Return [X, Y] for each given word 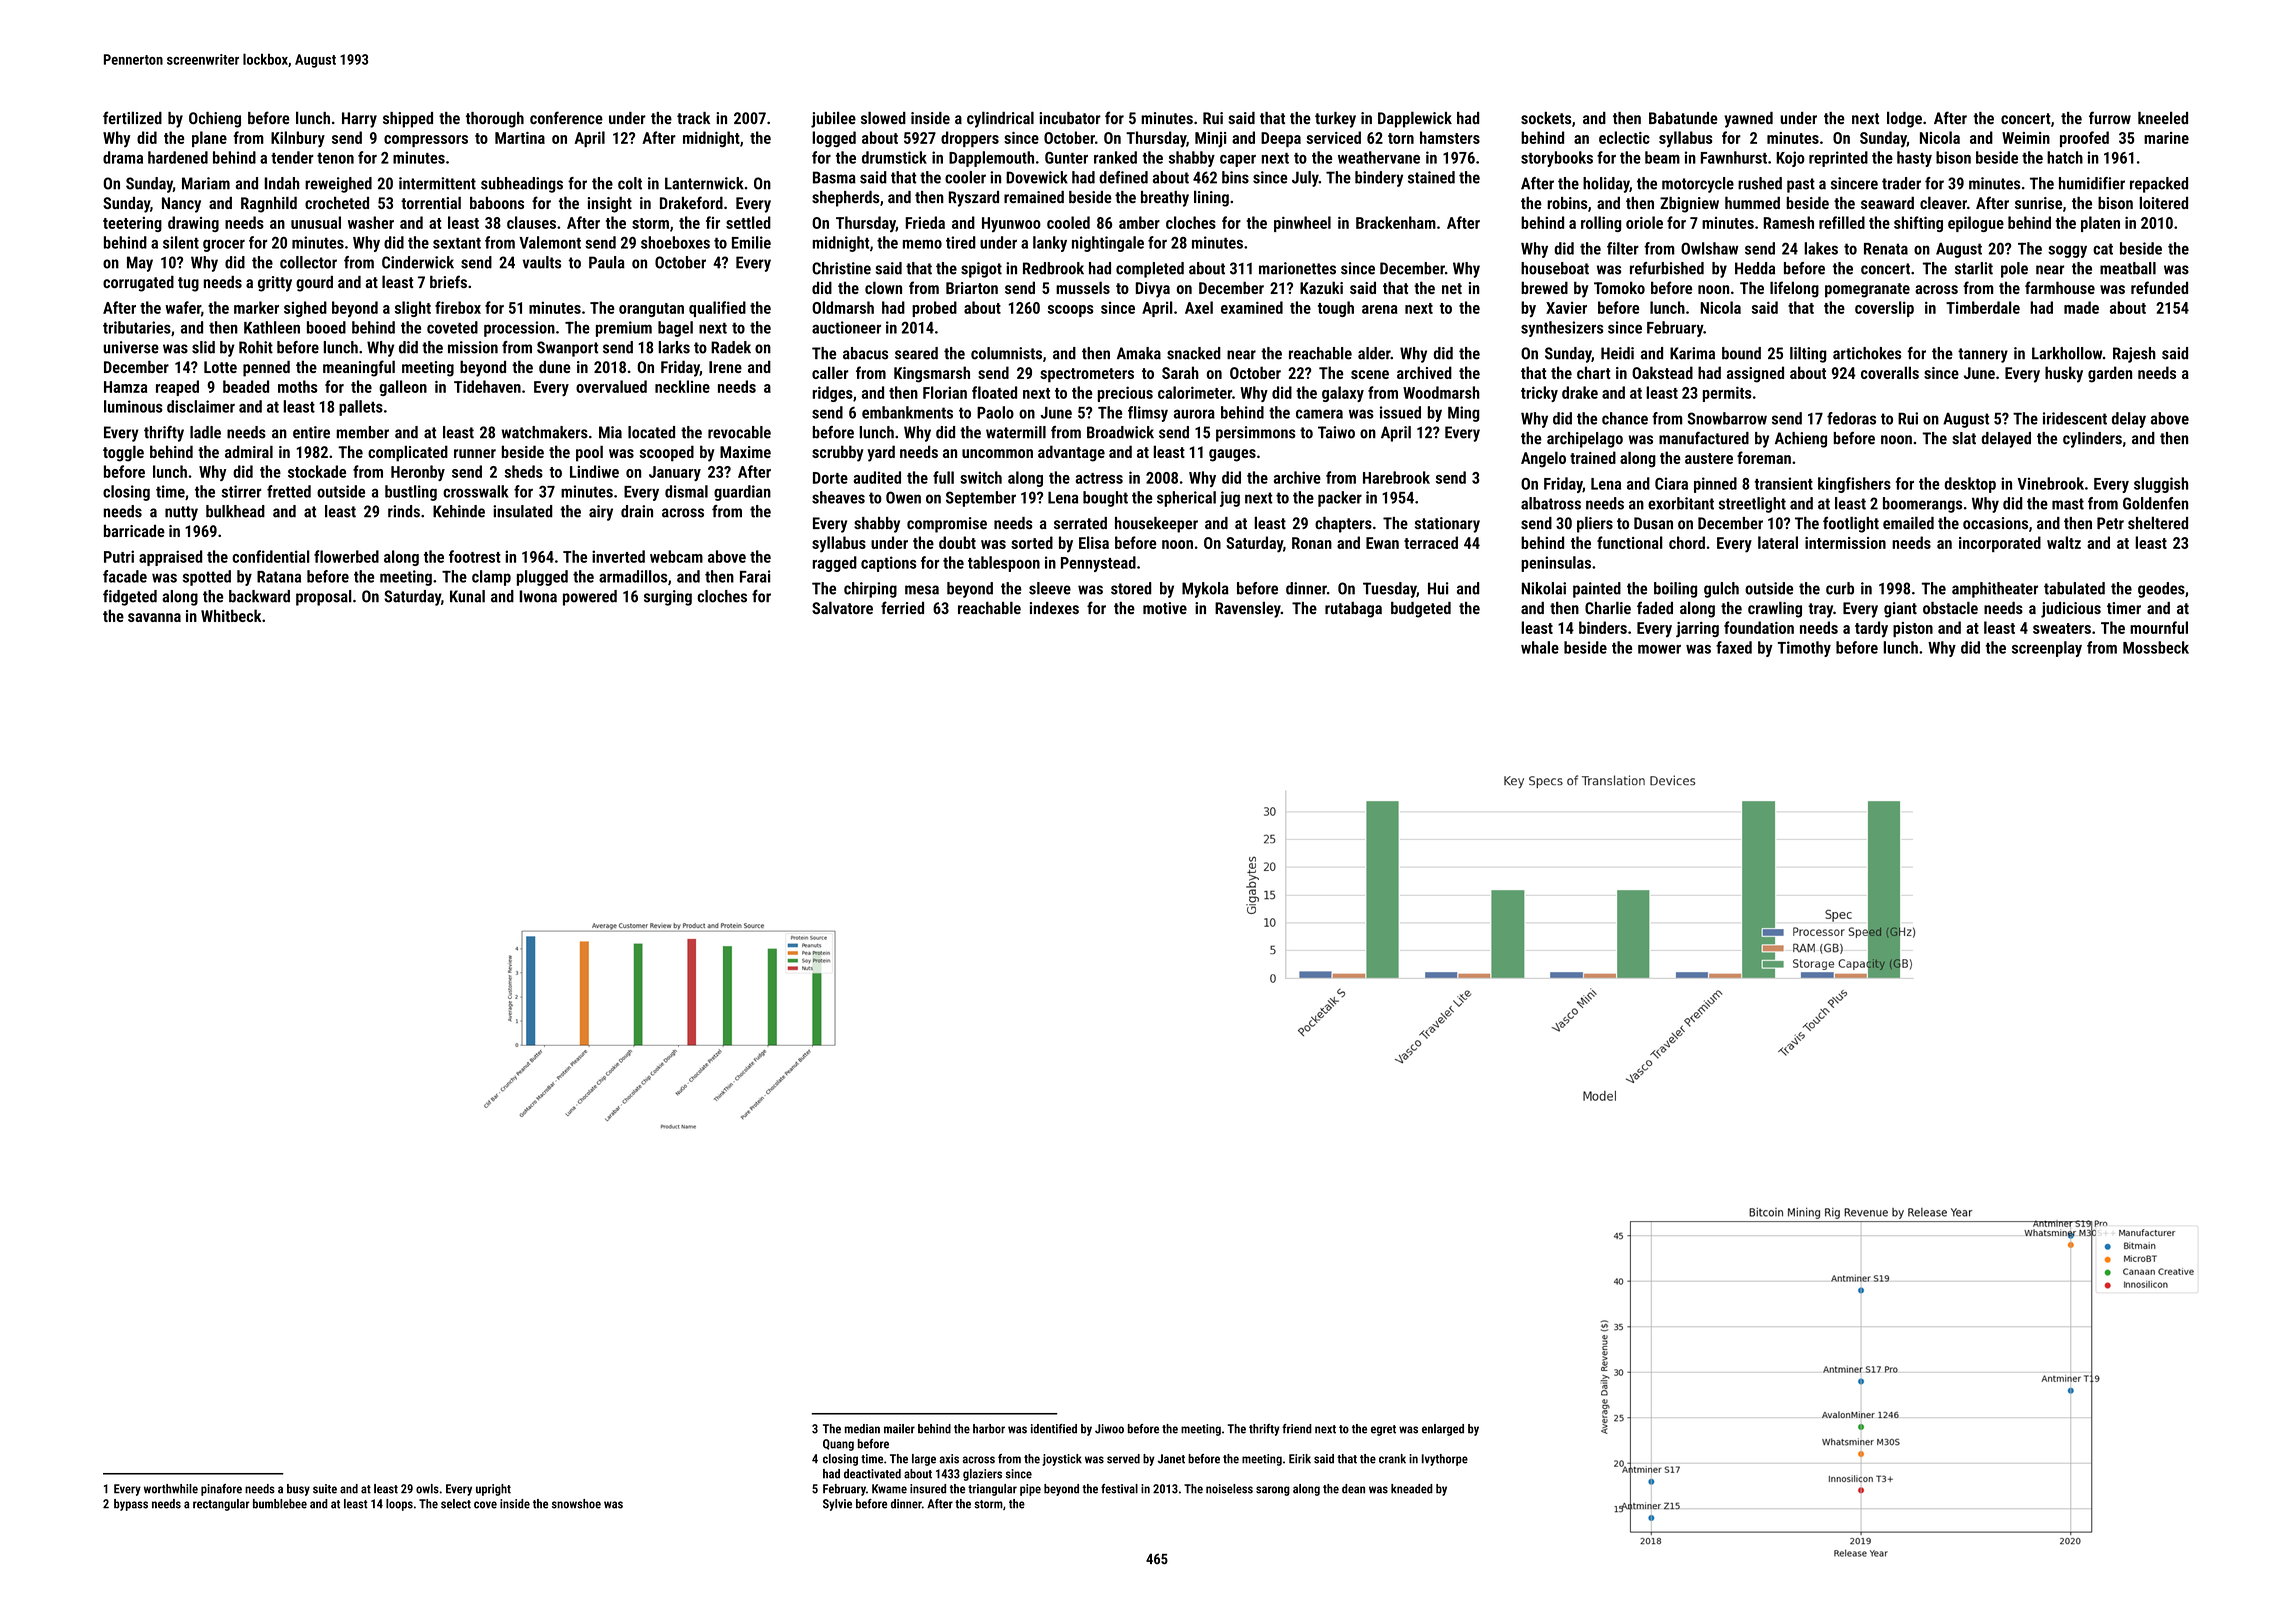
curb [1840, 588]
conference [566, 117]
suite [325, 1489]
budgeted [1421, 610]
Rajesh [2134, 355]
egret [1383, 1430]
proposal [324, 598]
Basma [834, 177]
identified [1054, 1429]
